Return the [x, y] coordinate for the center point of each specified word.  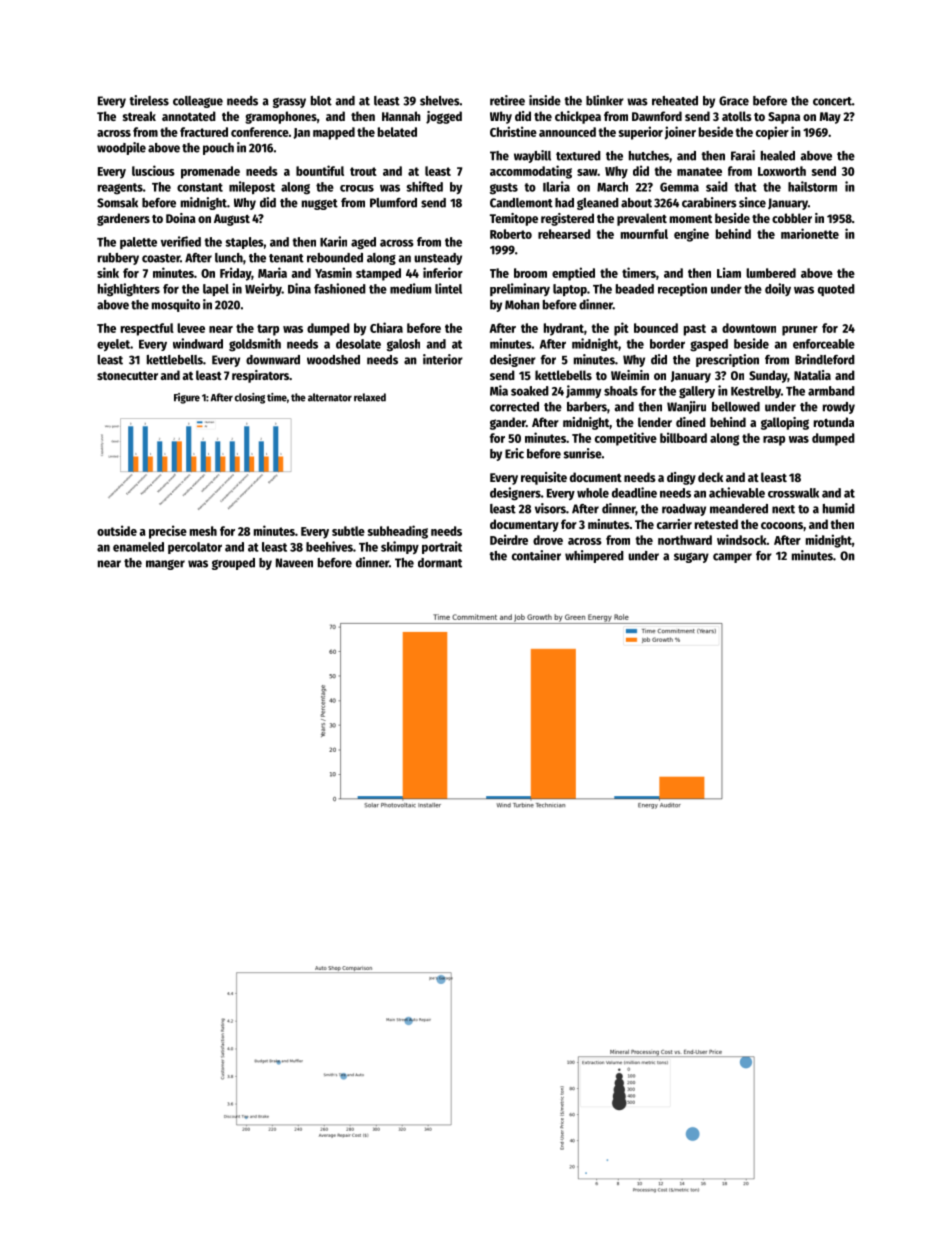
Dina [299, 288]
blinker [605, 100]
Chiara [386, 327]
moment [691, 219]
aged [363, 243]
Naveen [294, 563]
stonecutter [127, 376]
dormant [440, 563]
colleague [198, 102]
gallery [697, 392]
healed [778, 156]
